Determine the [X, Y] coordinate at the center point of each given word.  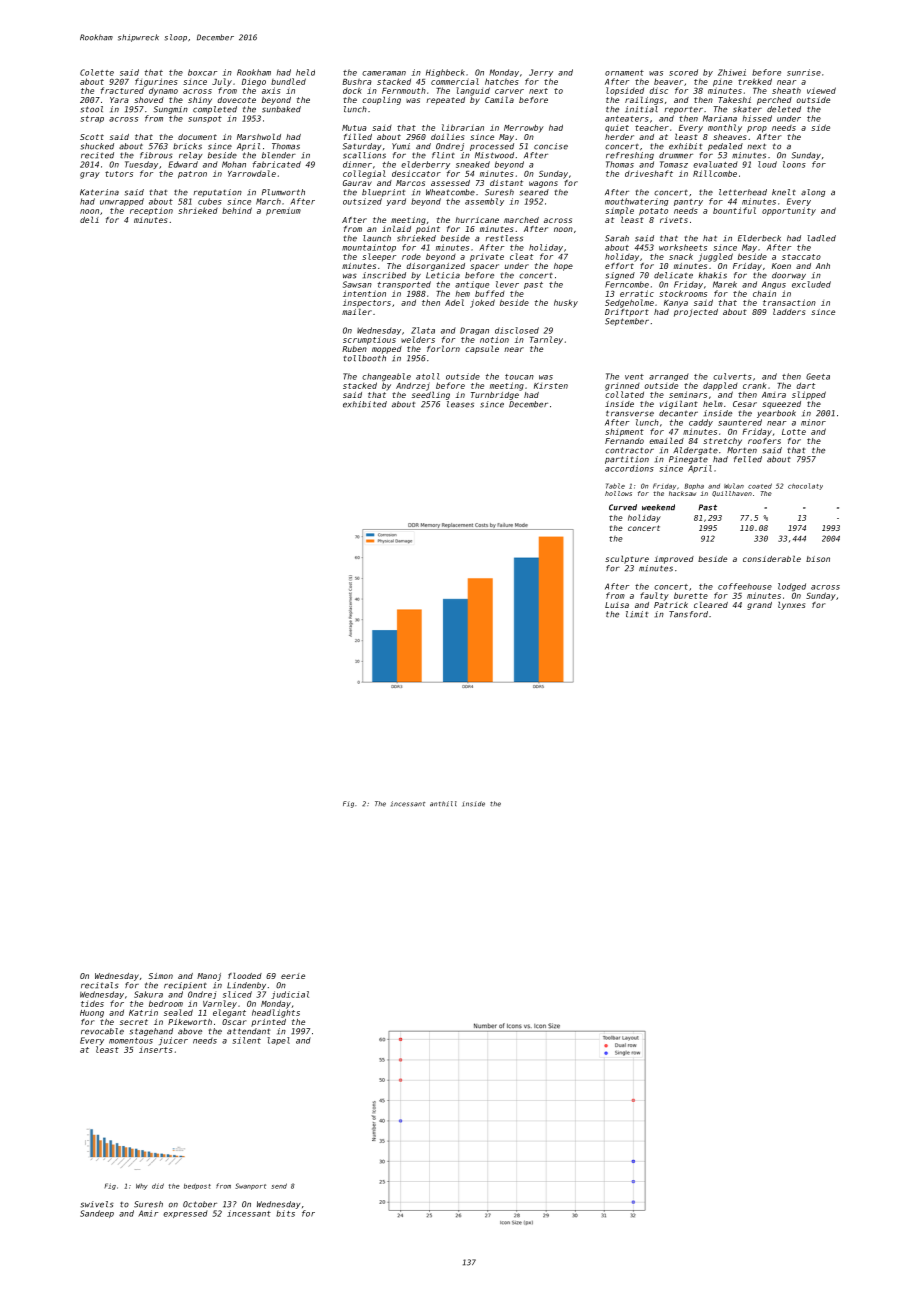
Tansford [688, 614]
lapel [278, 1041]
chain [764, 293]
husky [566, 303]
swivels [97, 1204]
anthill [443, 804]
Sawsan [357, 284]
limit [637, 614]
